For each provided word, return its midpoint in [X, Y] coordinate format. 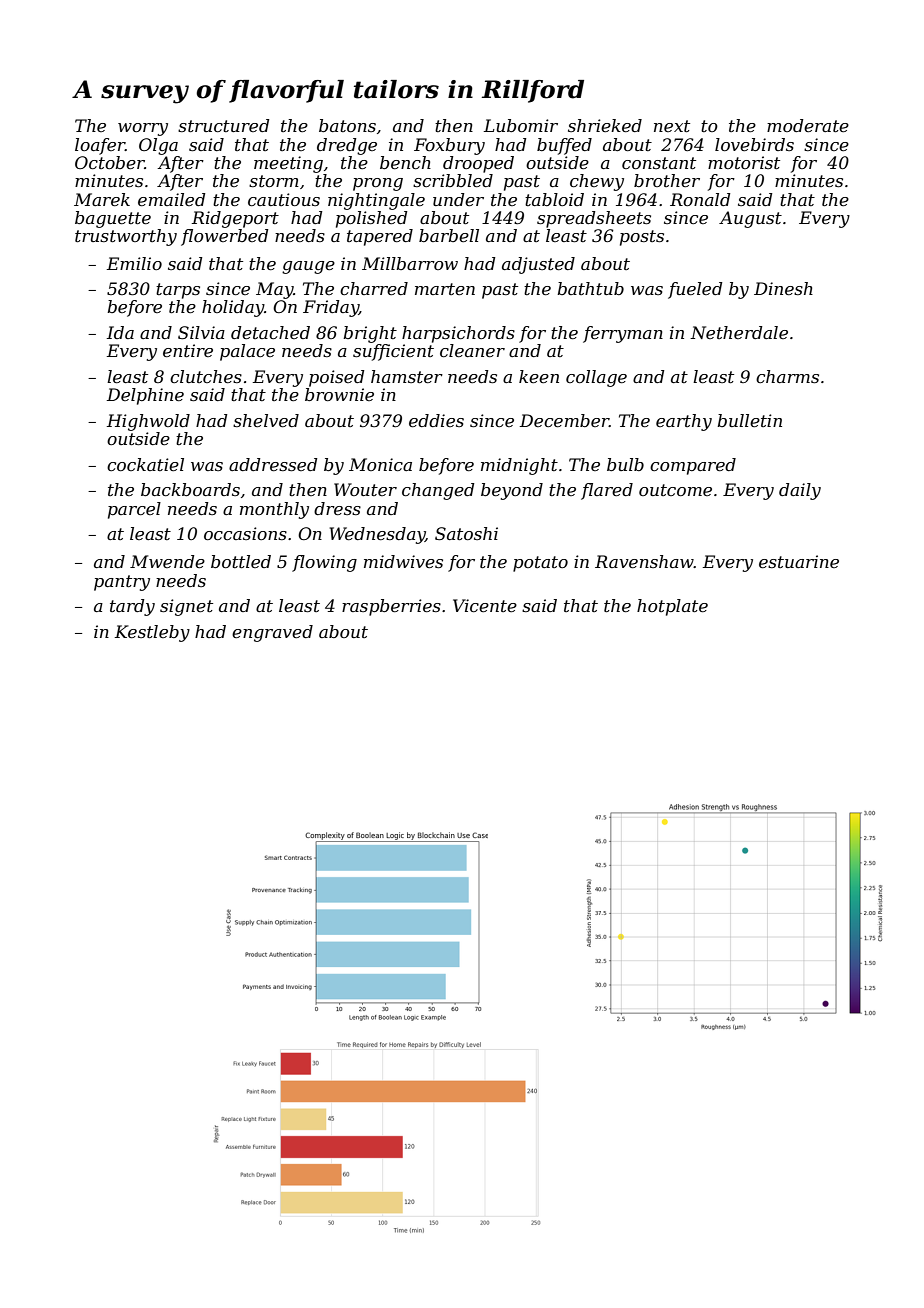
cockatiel [145, 464]
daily [800, 491]
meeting [288, 164]
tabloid [554, 199]
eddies [436, 420]
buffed [564, 146]
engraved [272, 633]
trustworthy [126, 237]
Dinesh [783, 288]
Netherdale [739, 332]
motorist [744, 162]
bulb [625, 464]
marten [445, 289]
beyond [512, 491]
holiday [233, 308]
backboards [190, 489]
